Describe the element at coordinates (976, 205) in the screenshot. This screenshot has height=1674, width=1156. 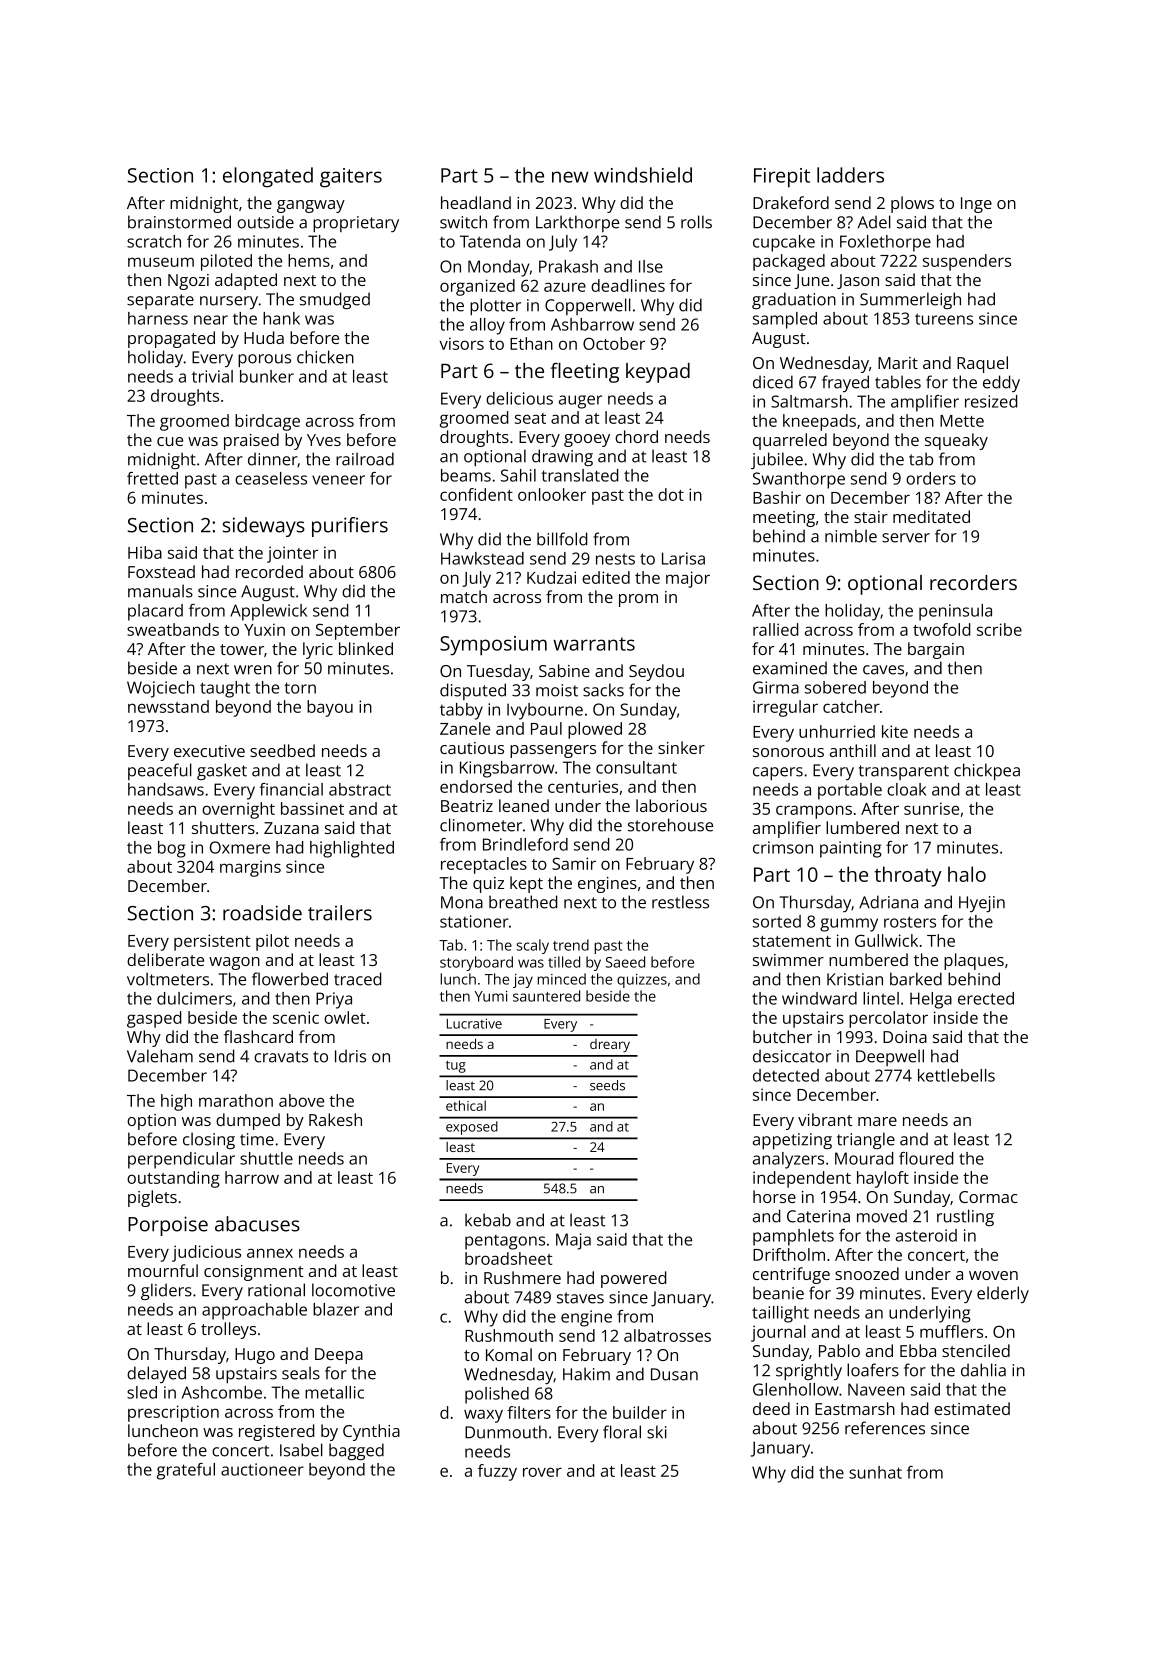
I see `Inge` at that location.
